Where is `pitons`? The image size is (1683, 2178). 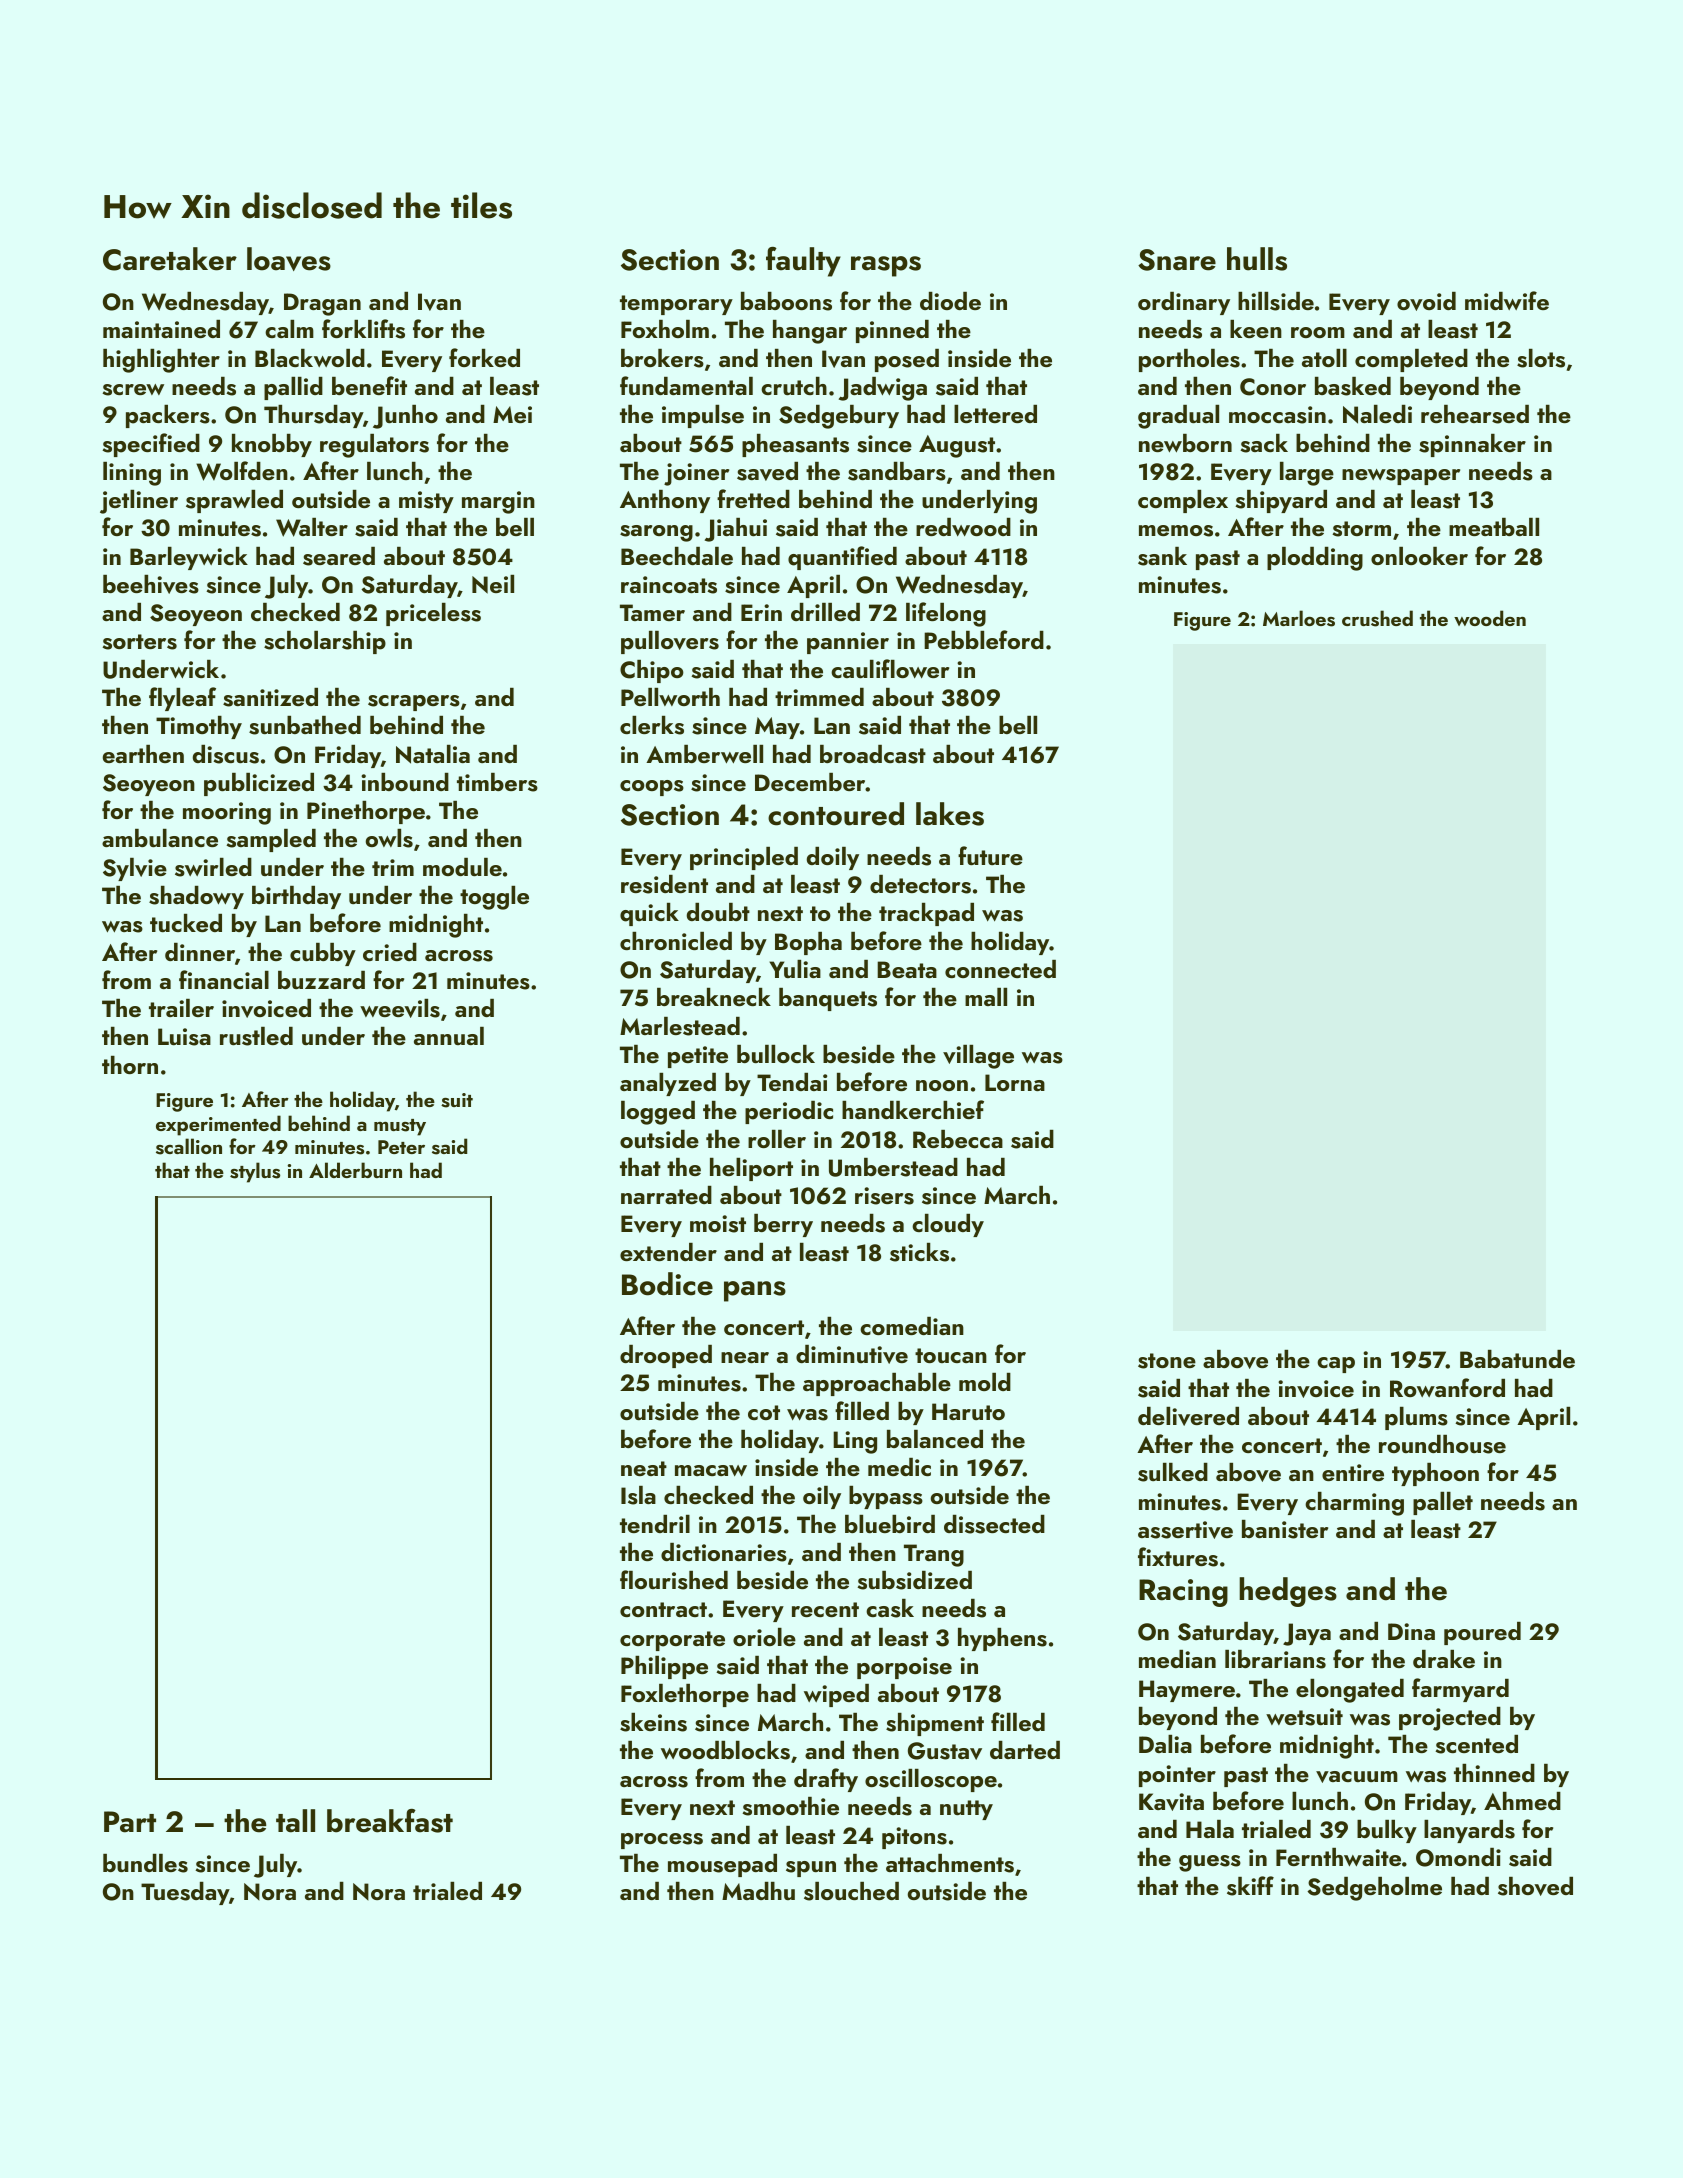 pitons is located at coordinates (914, 1838).
